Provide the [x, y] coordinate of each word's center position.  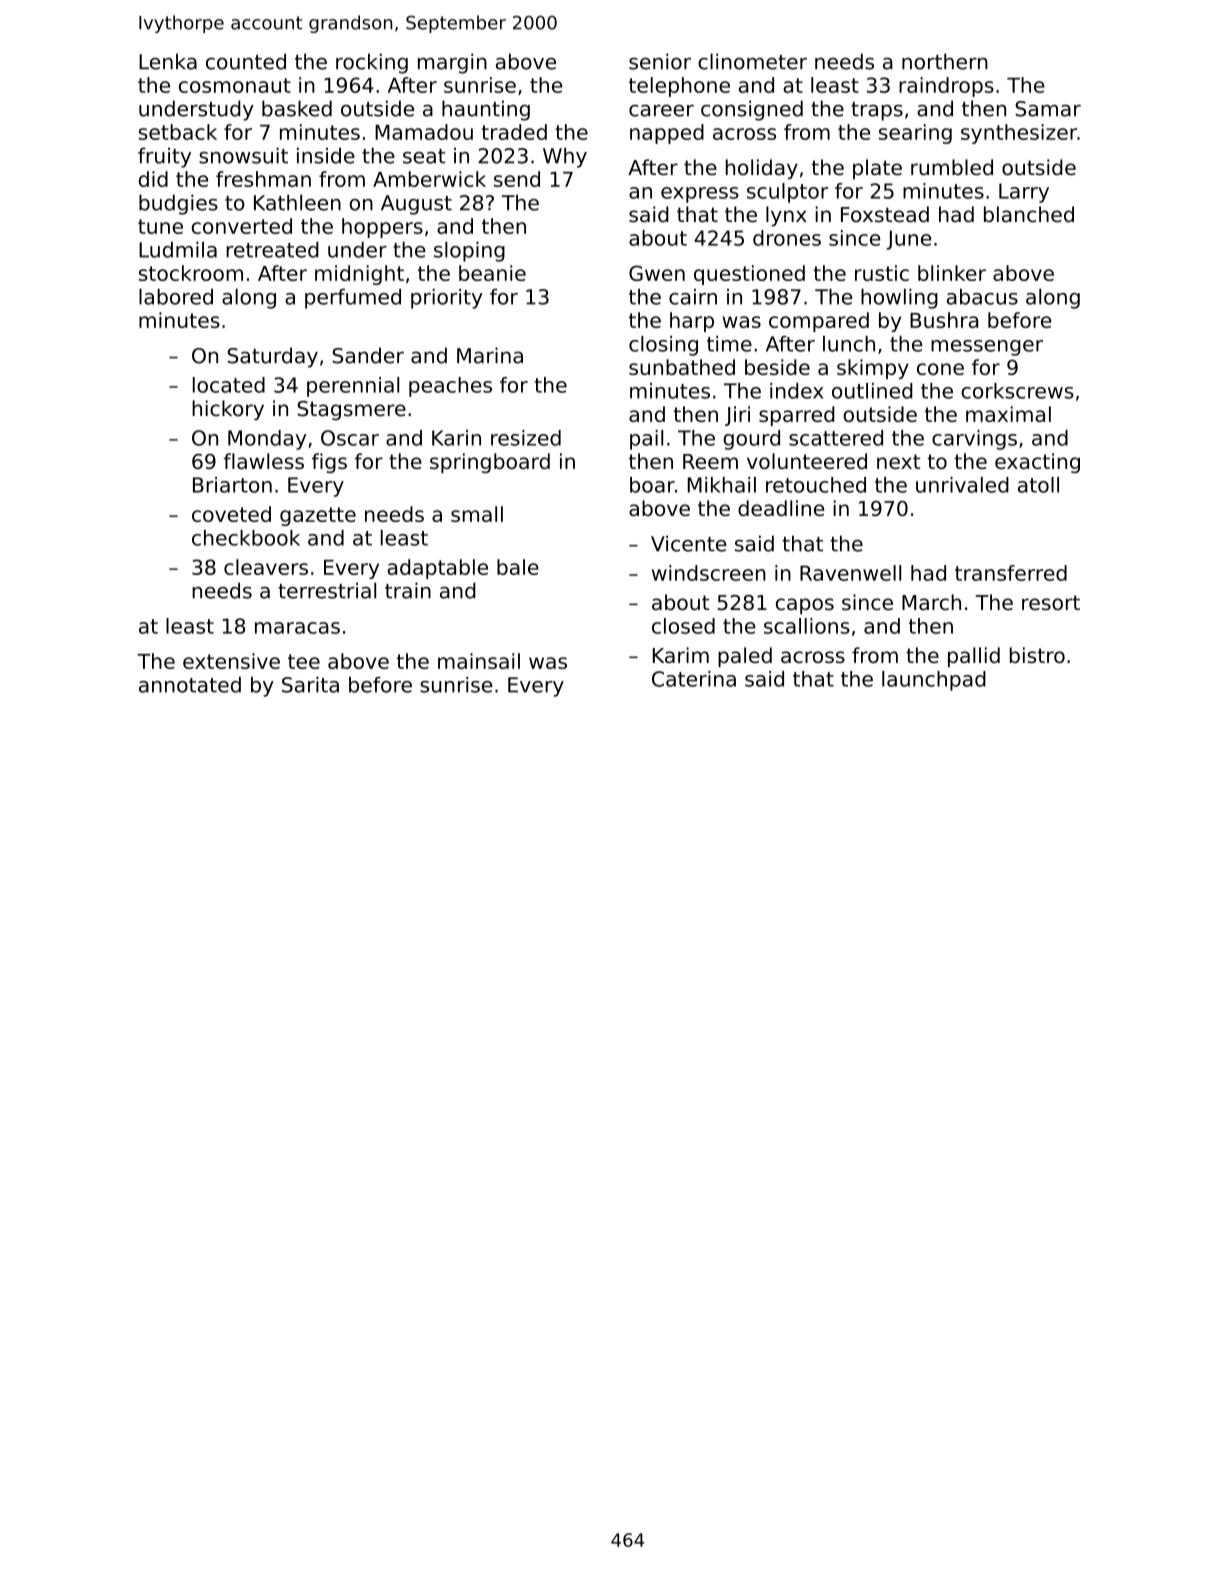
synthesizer [1019, 134]
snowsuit [243, 155]
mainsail [479, 661]
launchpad [934, 681]
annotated [190, 685]
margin [452, 63]
